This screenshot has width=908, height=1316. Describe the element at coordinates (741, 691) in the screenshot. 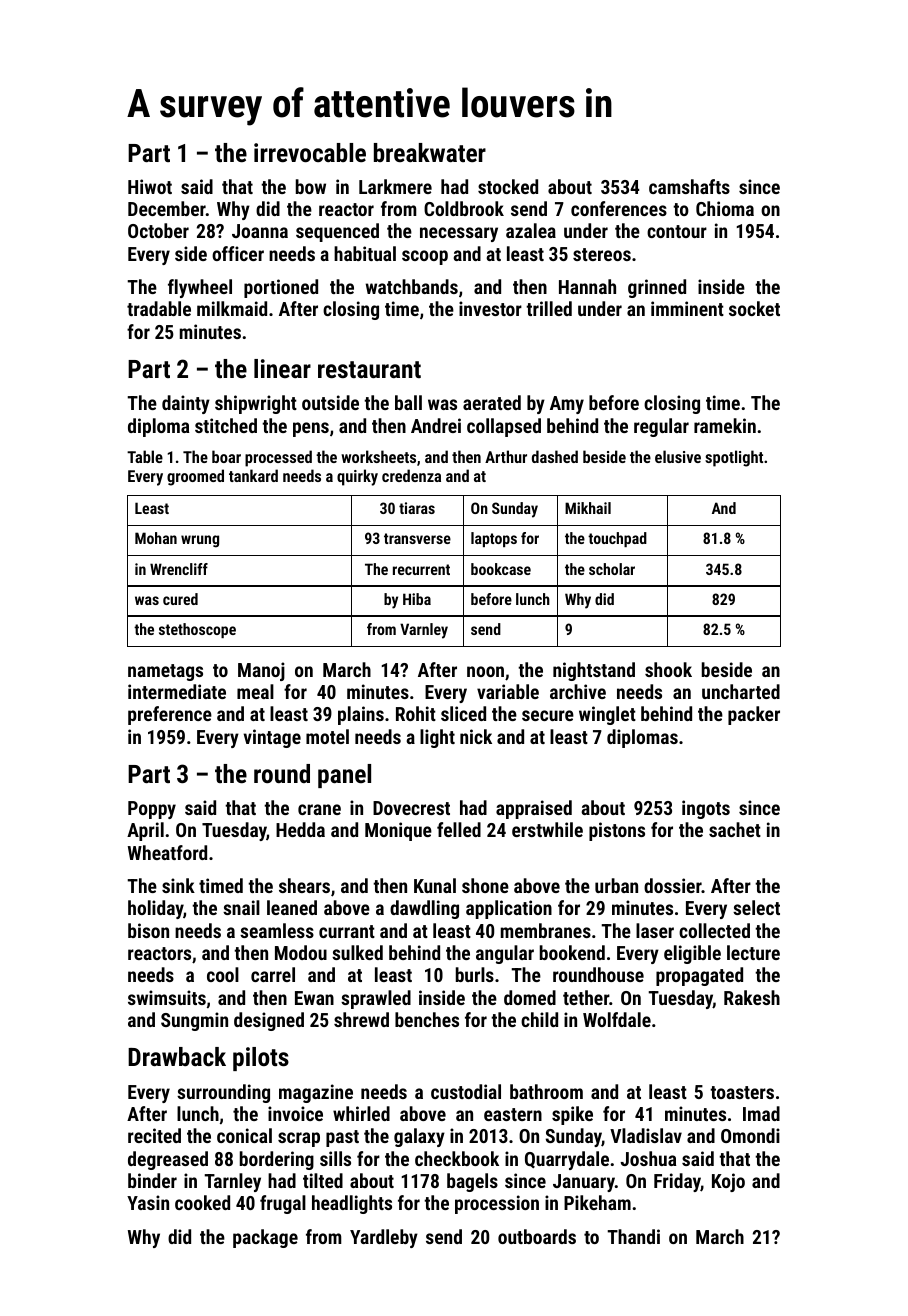

I see `uncharted` at that location.
